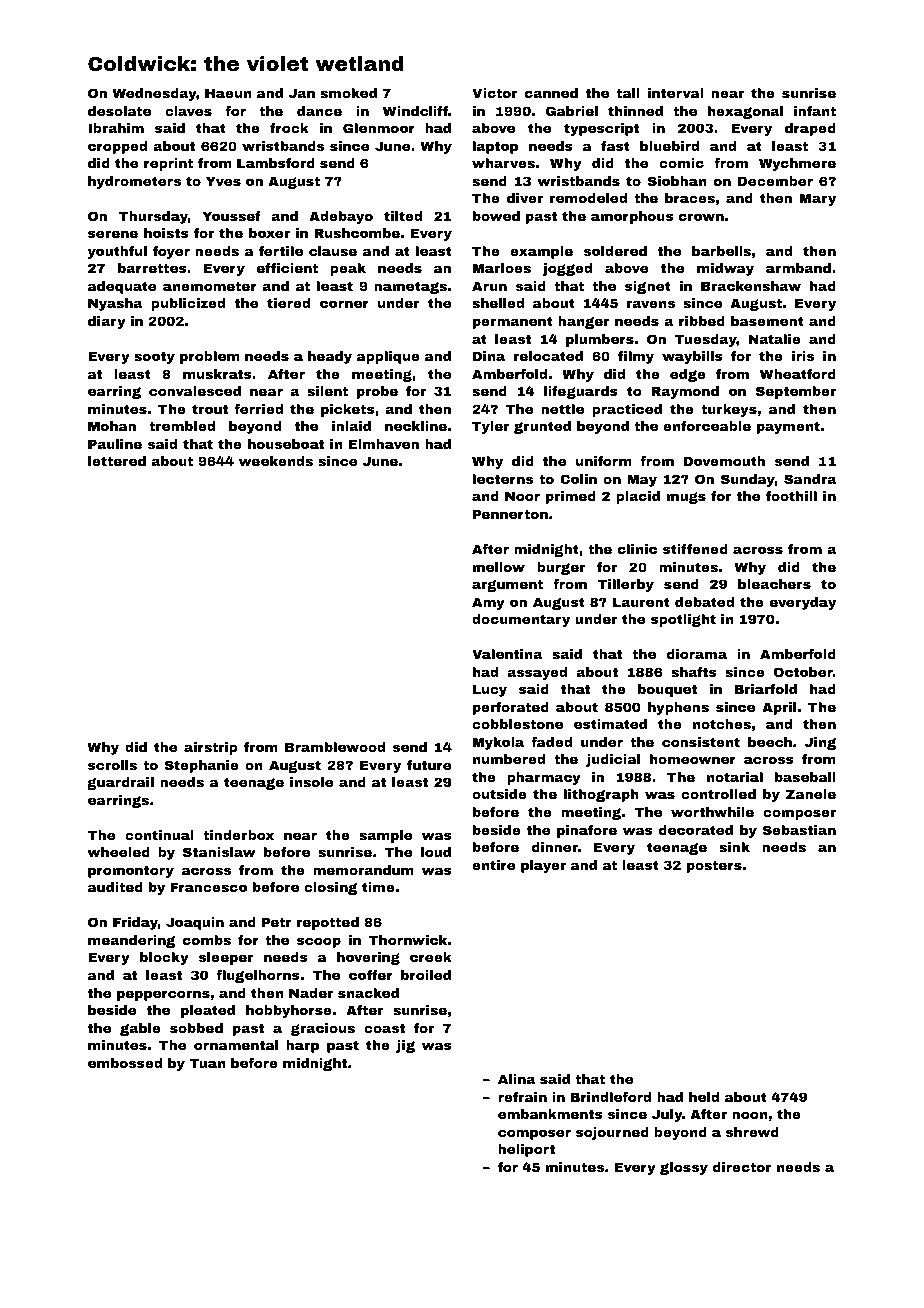 This page has height=1308, width=924. What do you see at coordinates (410, 287) in the page?
I see `nametags` at bounding box center [410, 287].
